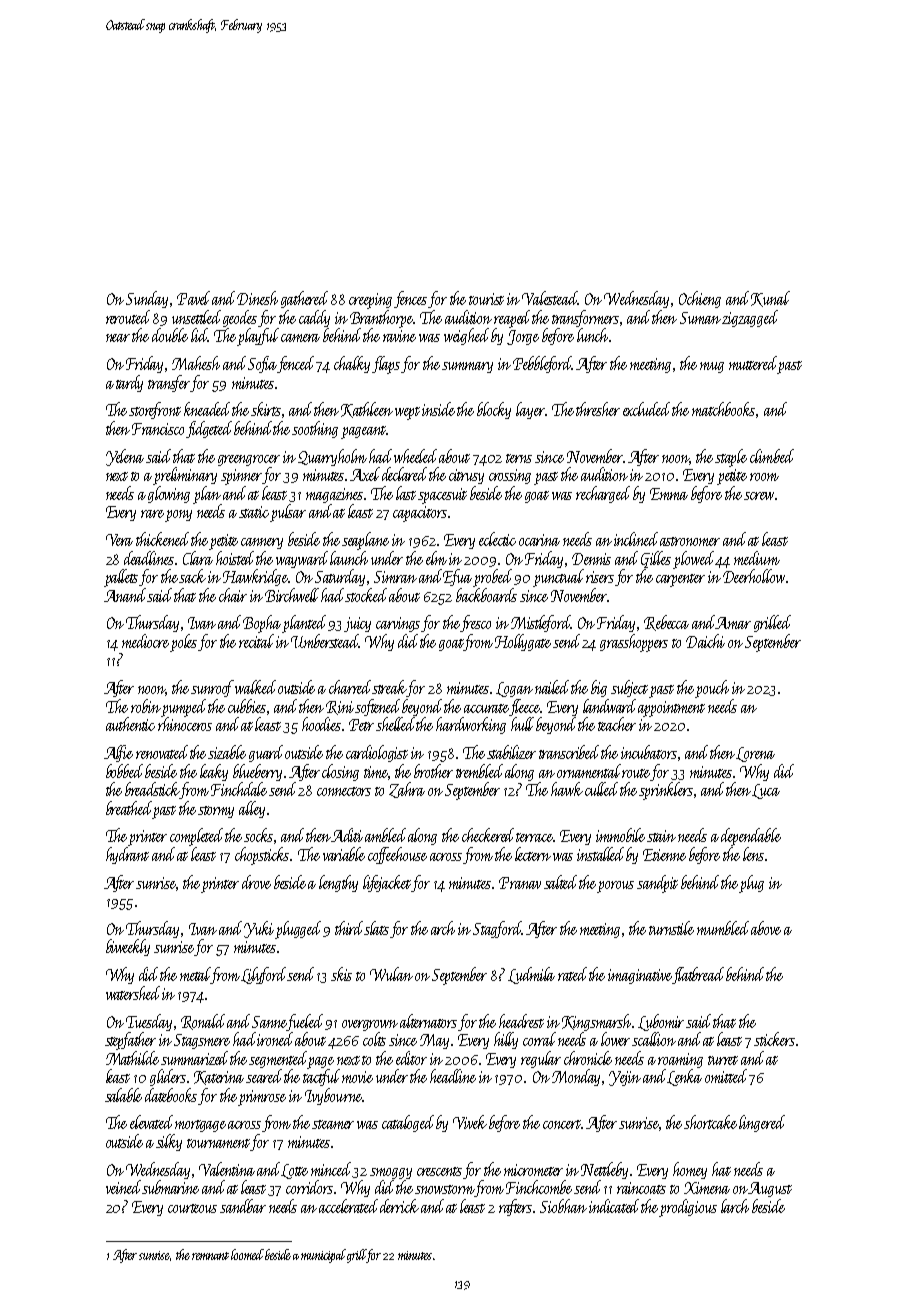  I want to click on appointment, so click(671, 709).
